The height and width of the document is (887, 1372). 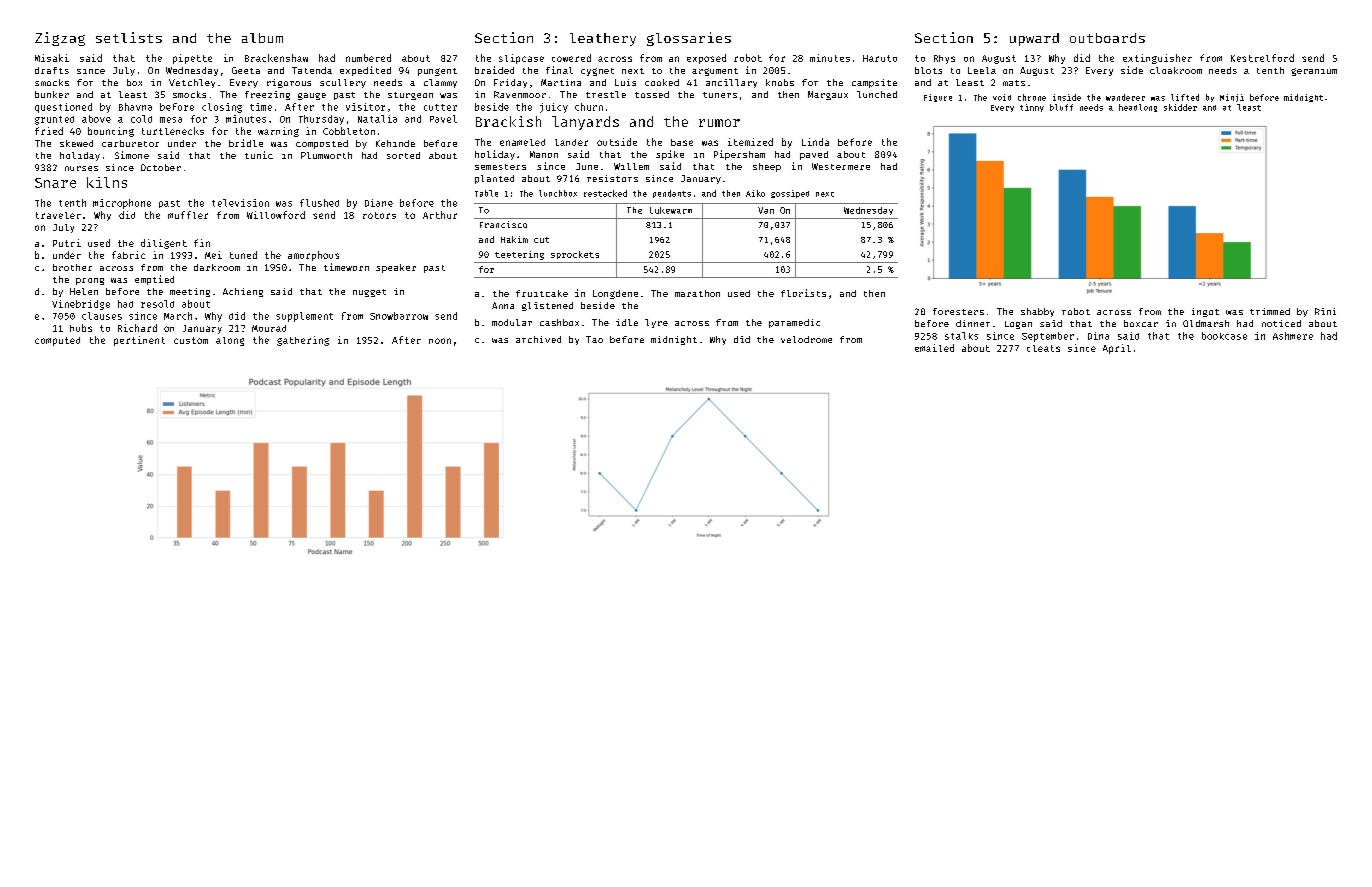 I want to click on drafts, so click(x=52, y=70).
